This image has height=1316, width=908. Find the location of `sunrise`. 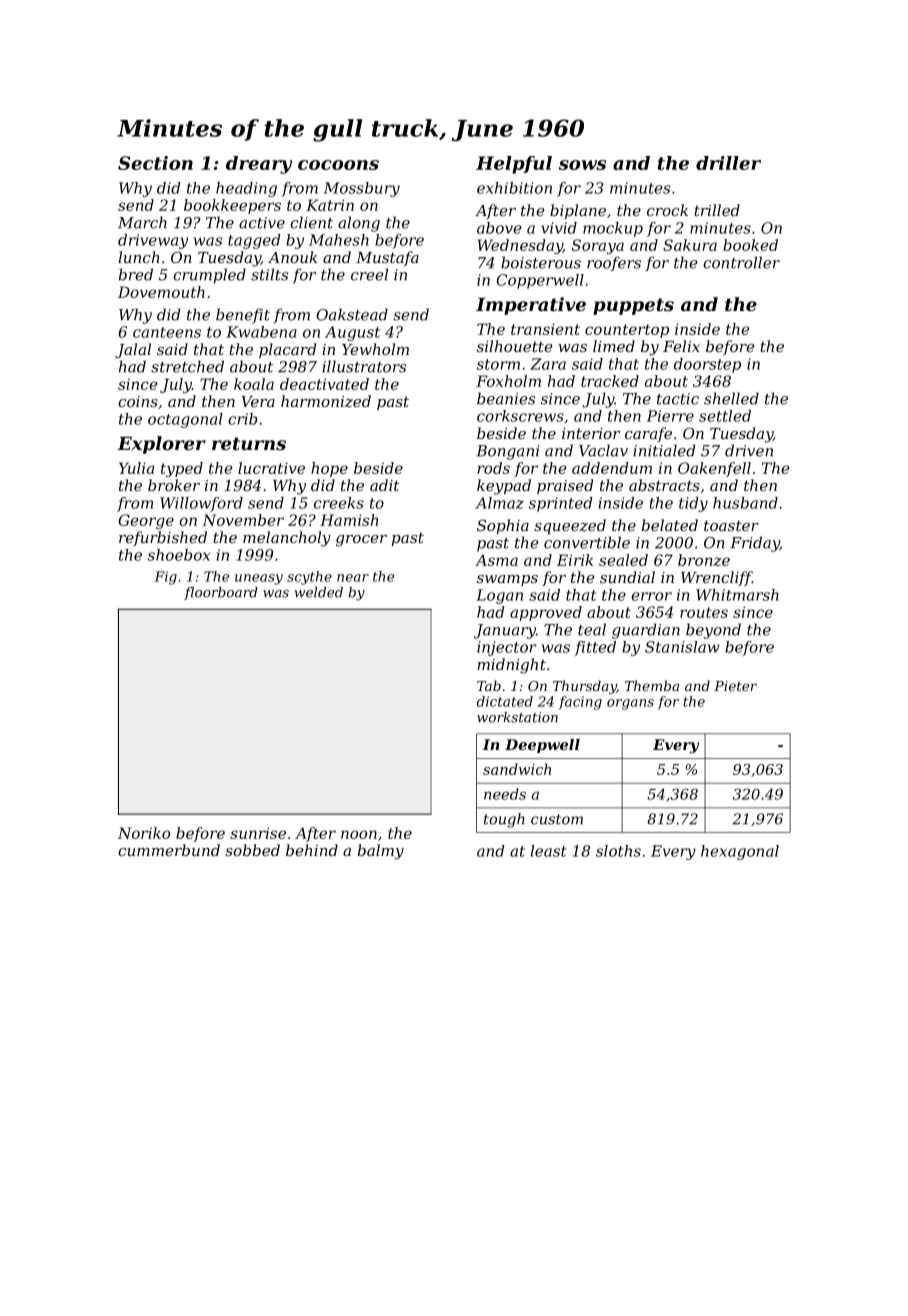

sunrise is located at coordinates (258, 833).
